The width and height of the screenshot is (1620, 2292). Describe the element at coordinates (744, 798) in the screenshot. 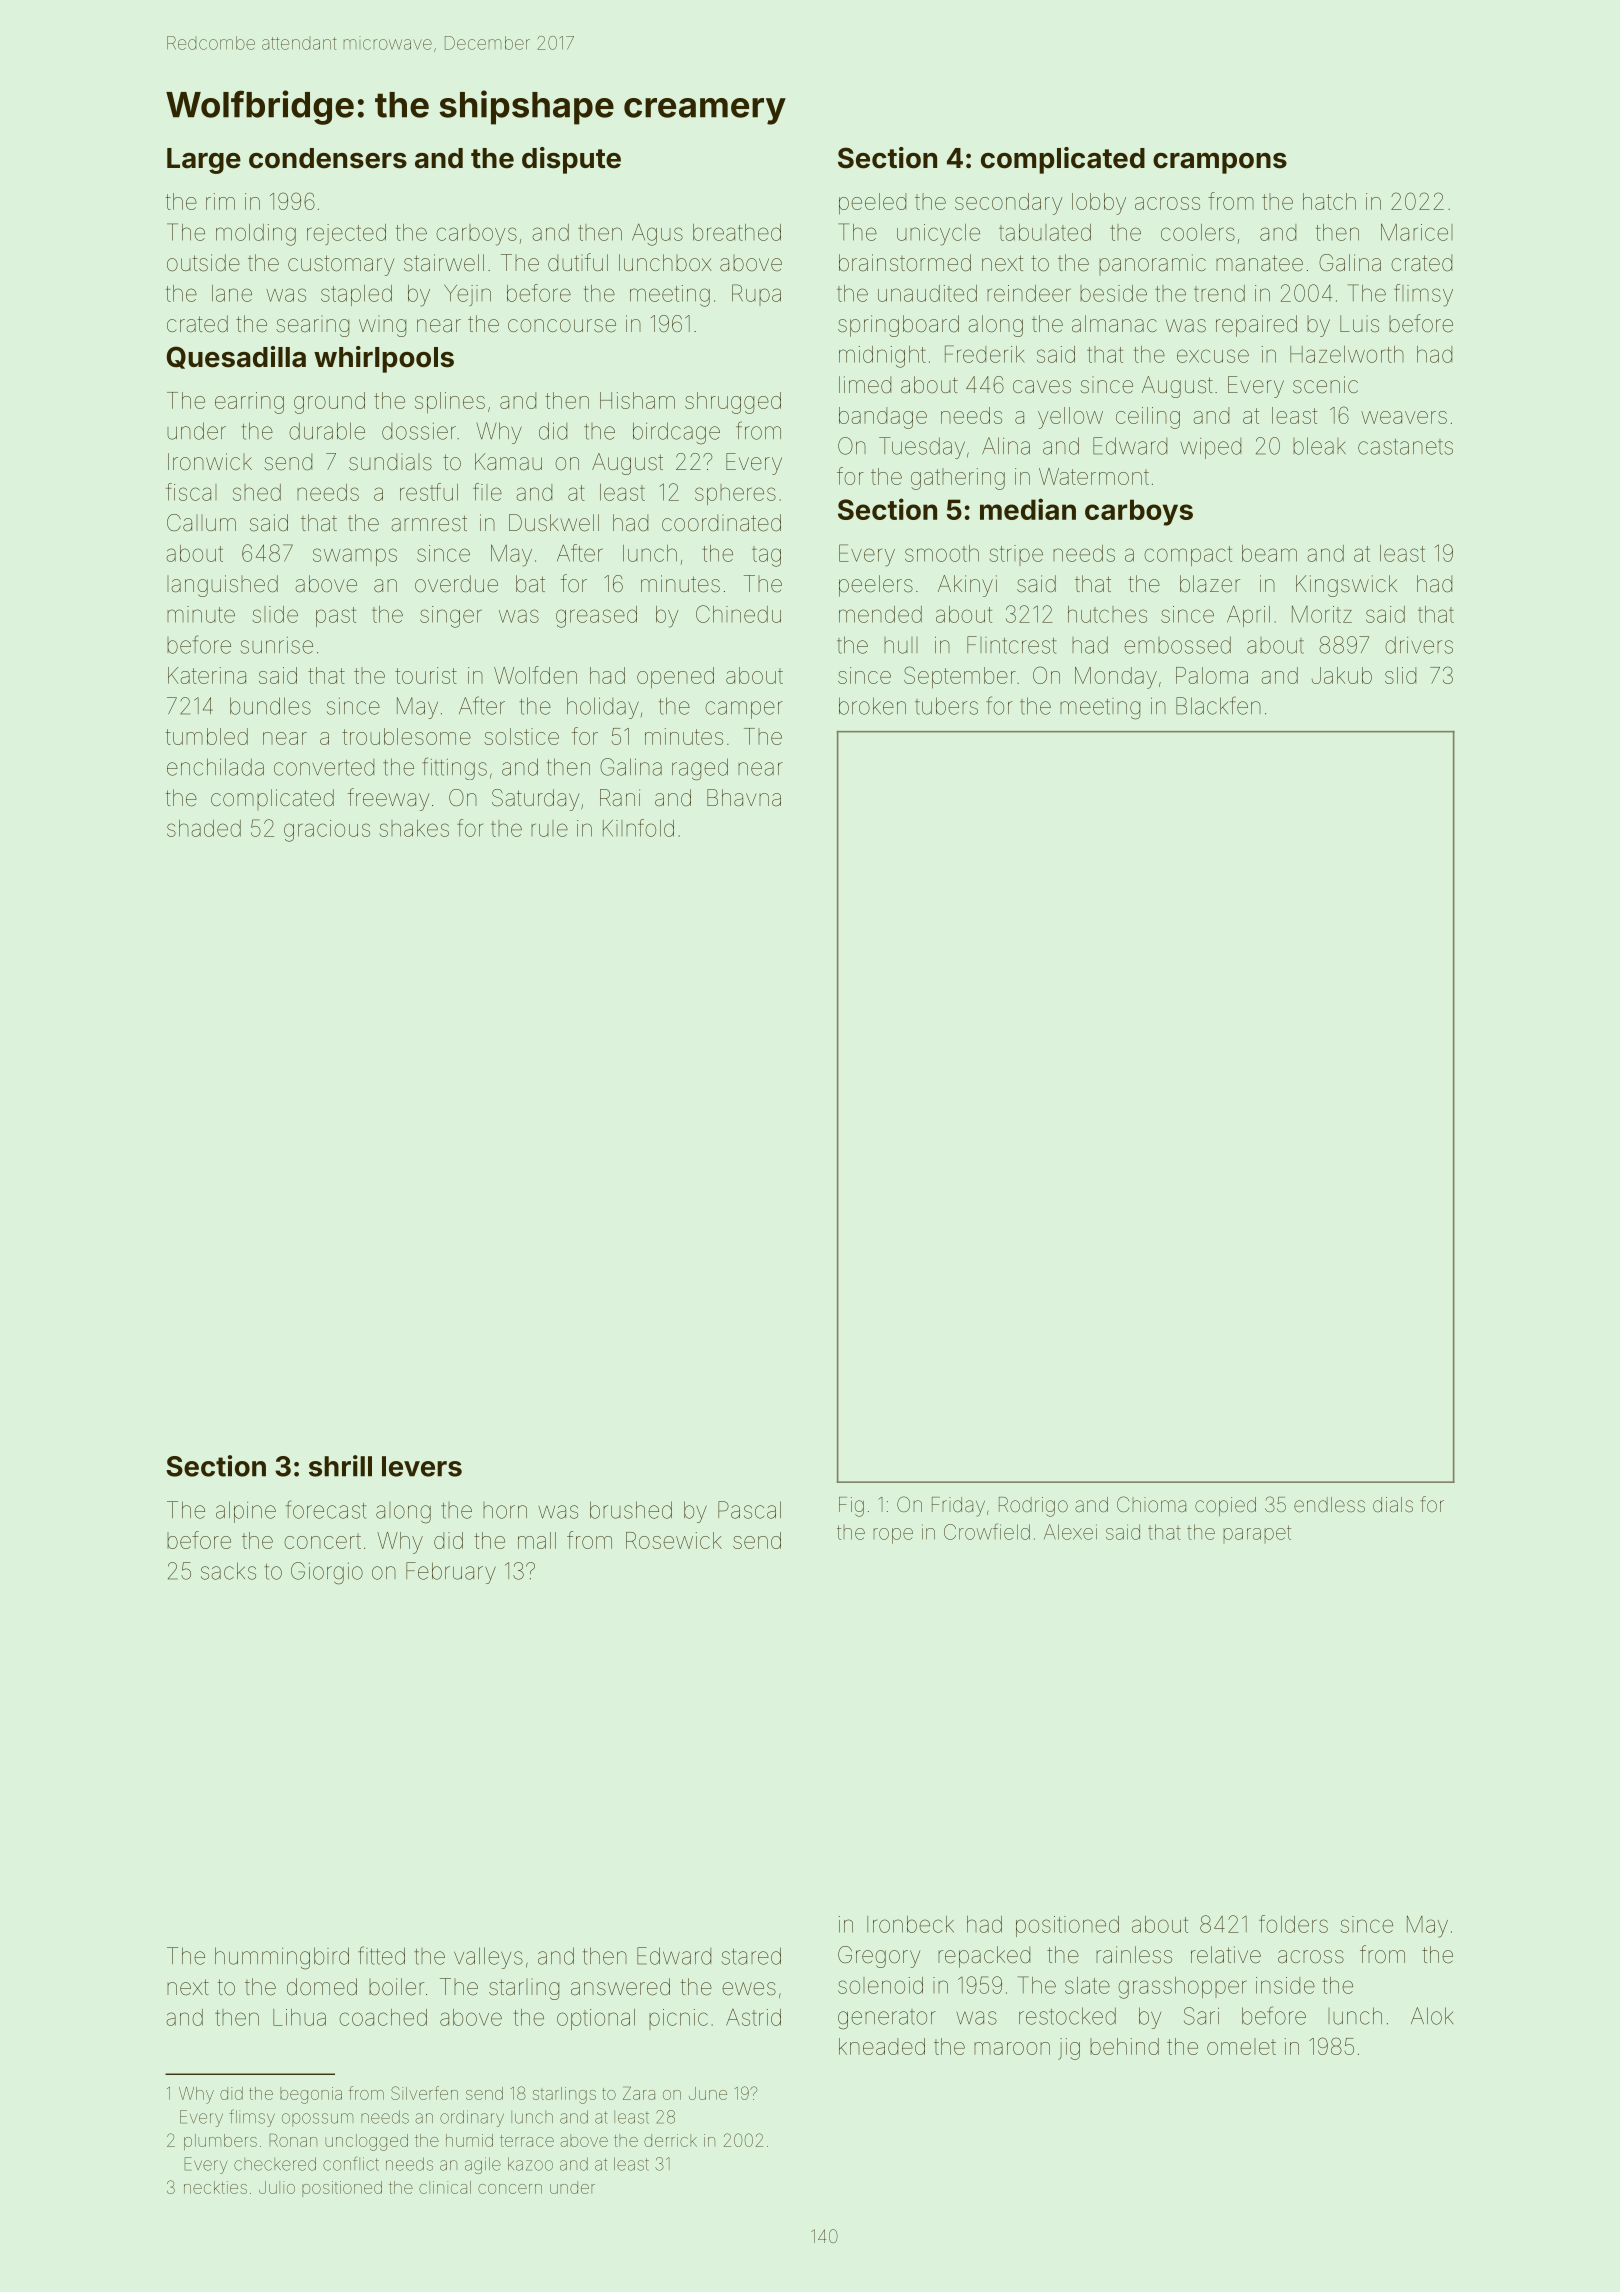

I see `Bhavna` at that location.
